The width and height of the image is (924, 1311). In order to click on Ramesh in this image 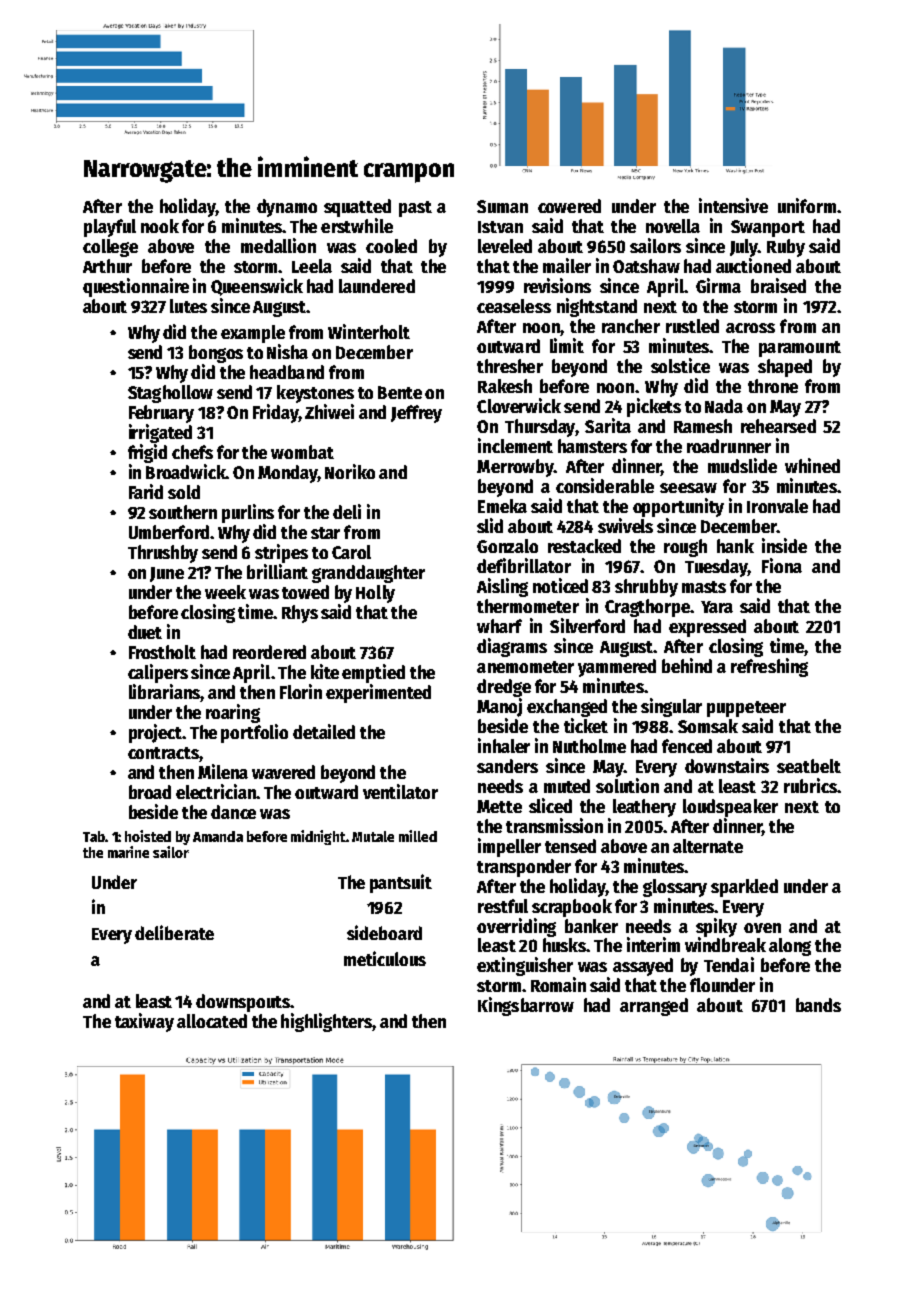, I will do `click(703, 426)`.
